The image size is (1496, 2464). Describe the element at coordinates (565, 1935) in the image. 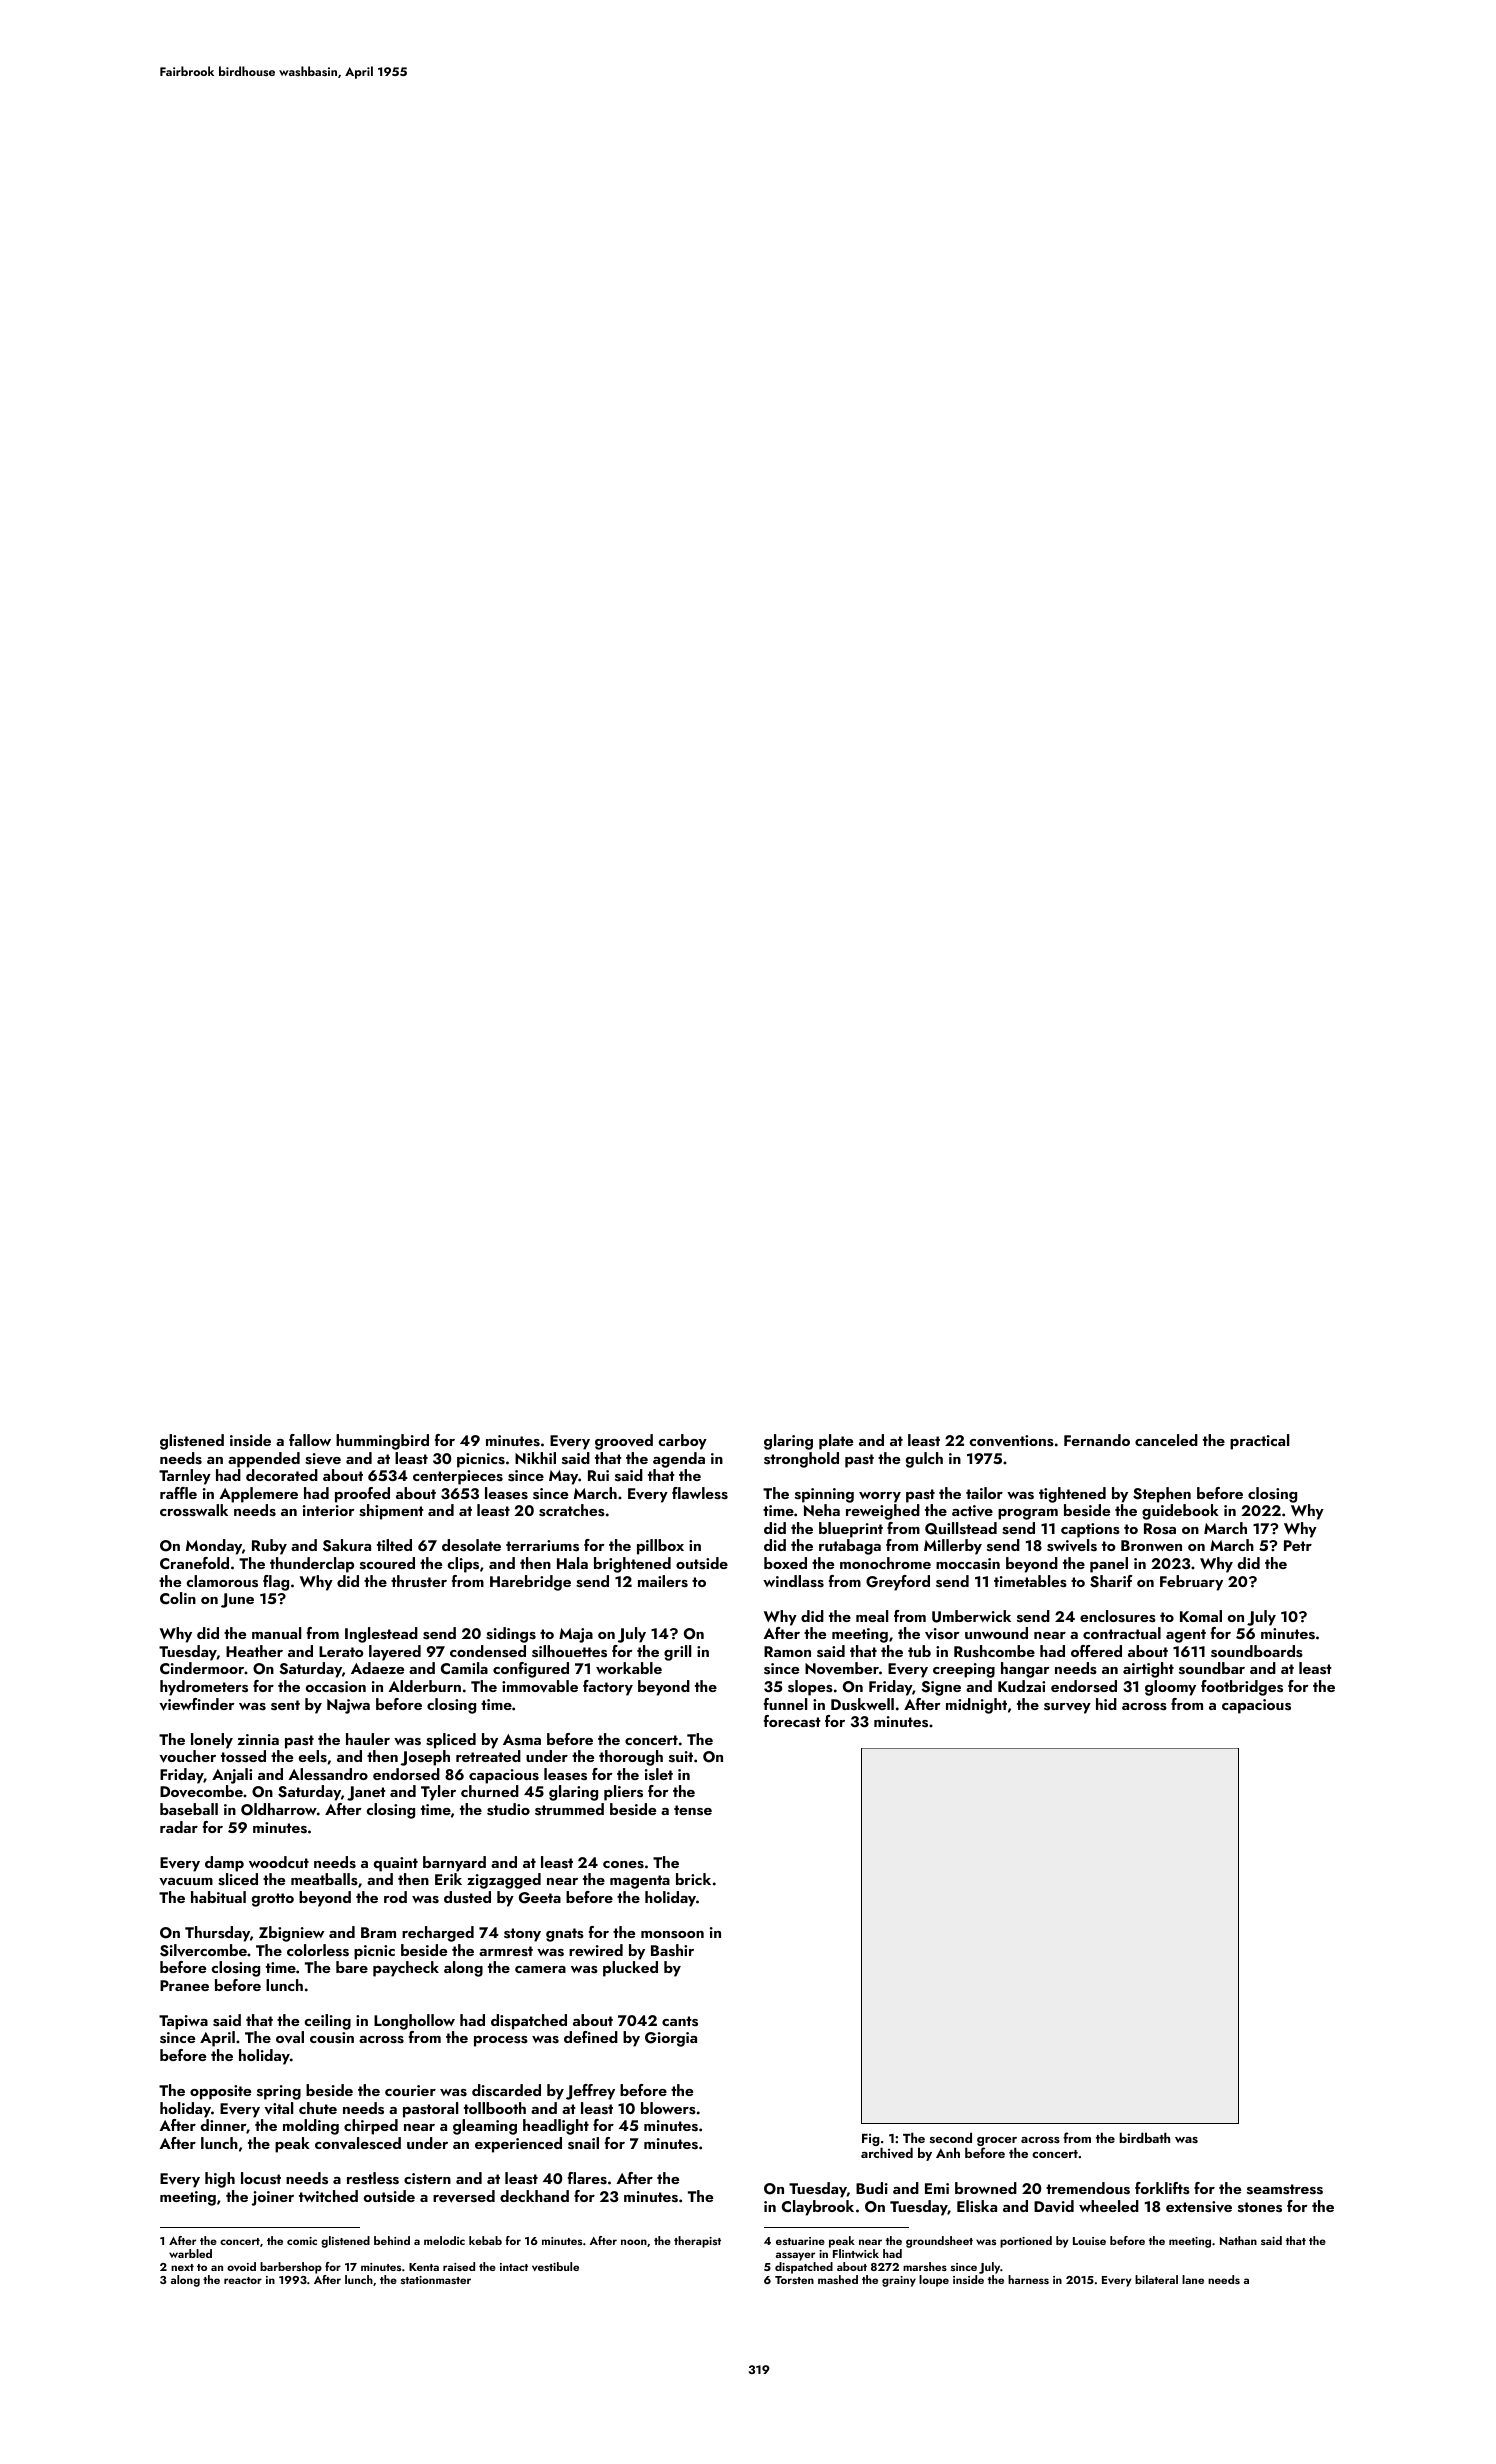

I see `gnats` at that location.
